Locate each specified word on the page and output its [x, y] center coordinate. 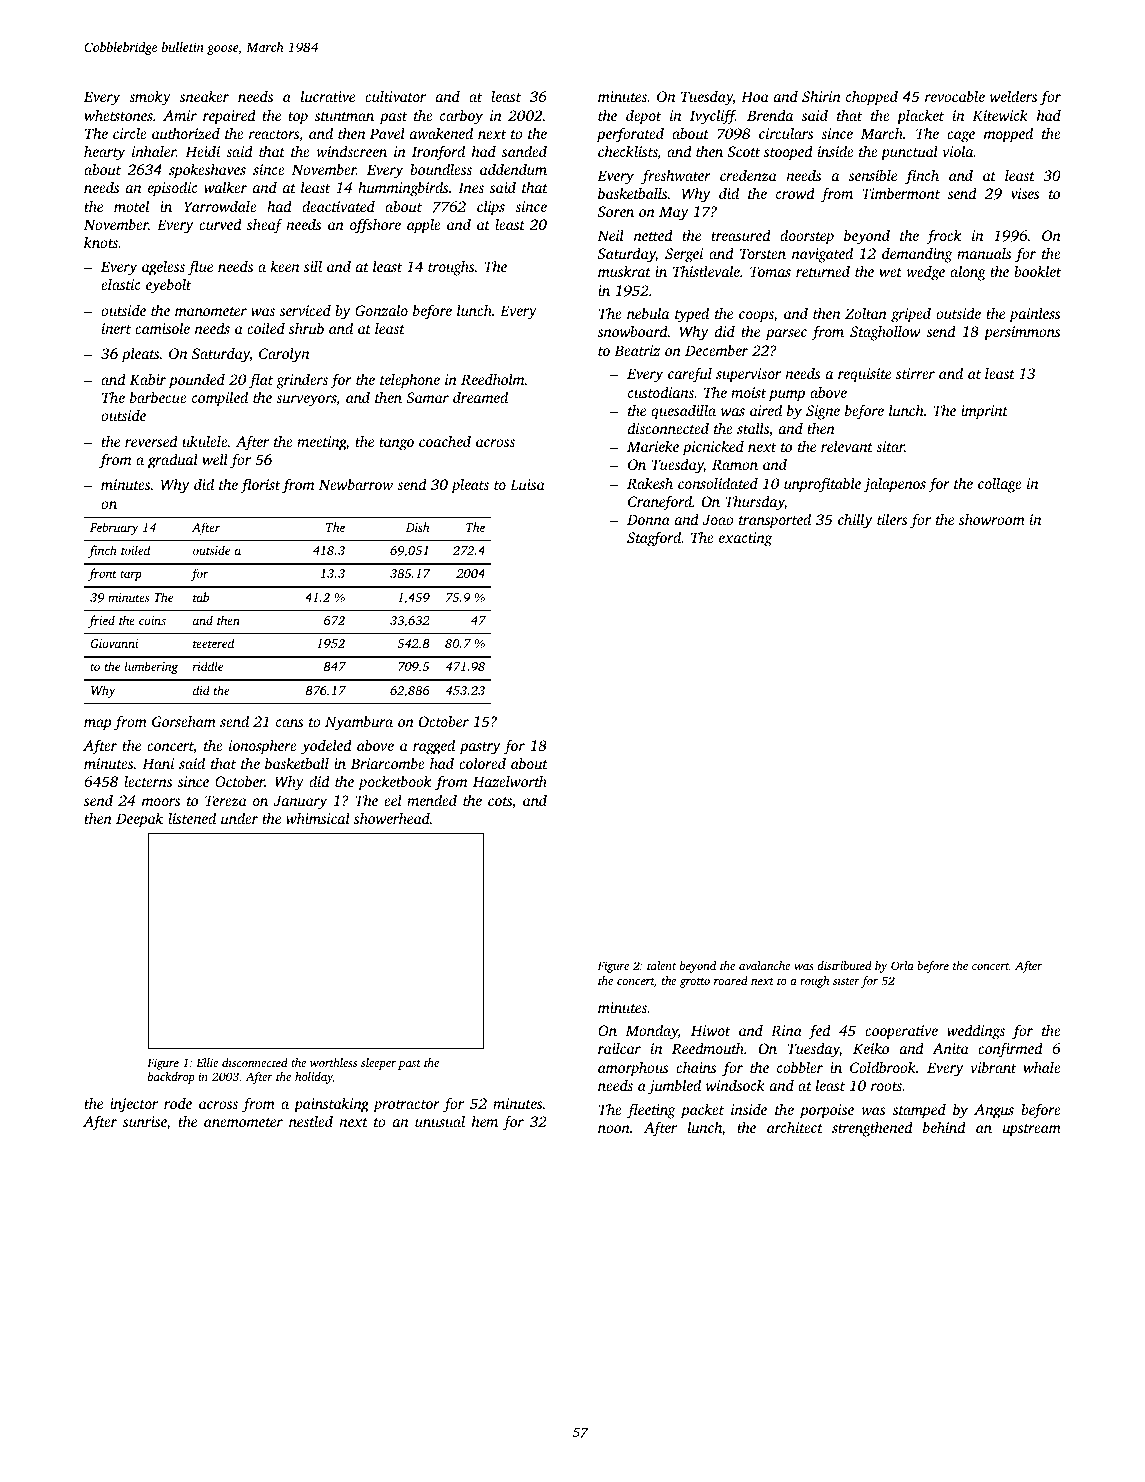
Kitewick [1000, 115]
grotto [695, 983]
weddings [976, 1032]
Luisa [527, 484]
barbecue [158, 397]
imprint [984, 412]
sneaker [204, 96]
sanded [524, 151]
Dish [417, 527]
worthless [333, 1062]
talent [661, 965]
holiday [314, 1078]
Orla [902, 965]
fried [101, 621]
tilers [892, 519]
